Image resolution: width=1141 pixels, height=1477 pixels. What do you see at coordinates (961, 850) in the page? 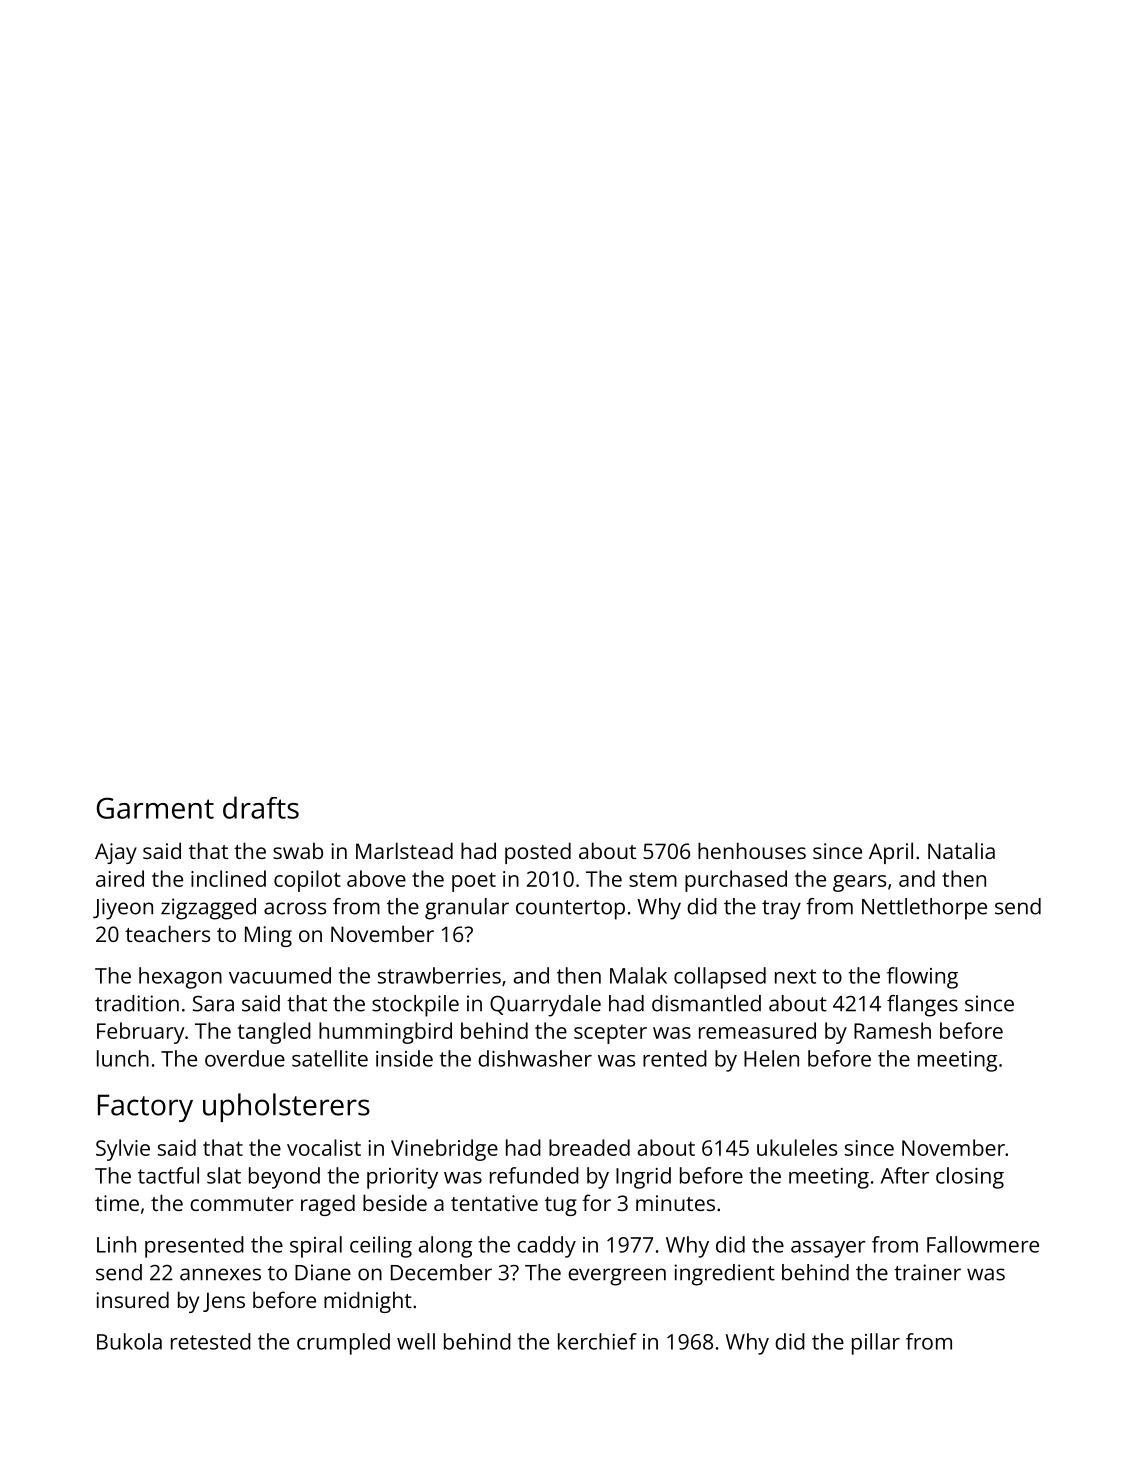
I see `Natalia` at bounding box center [961, 850].
